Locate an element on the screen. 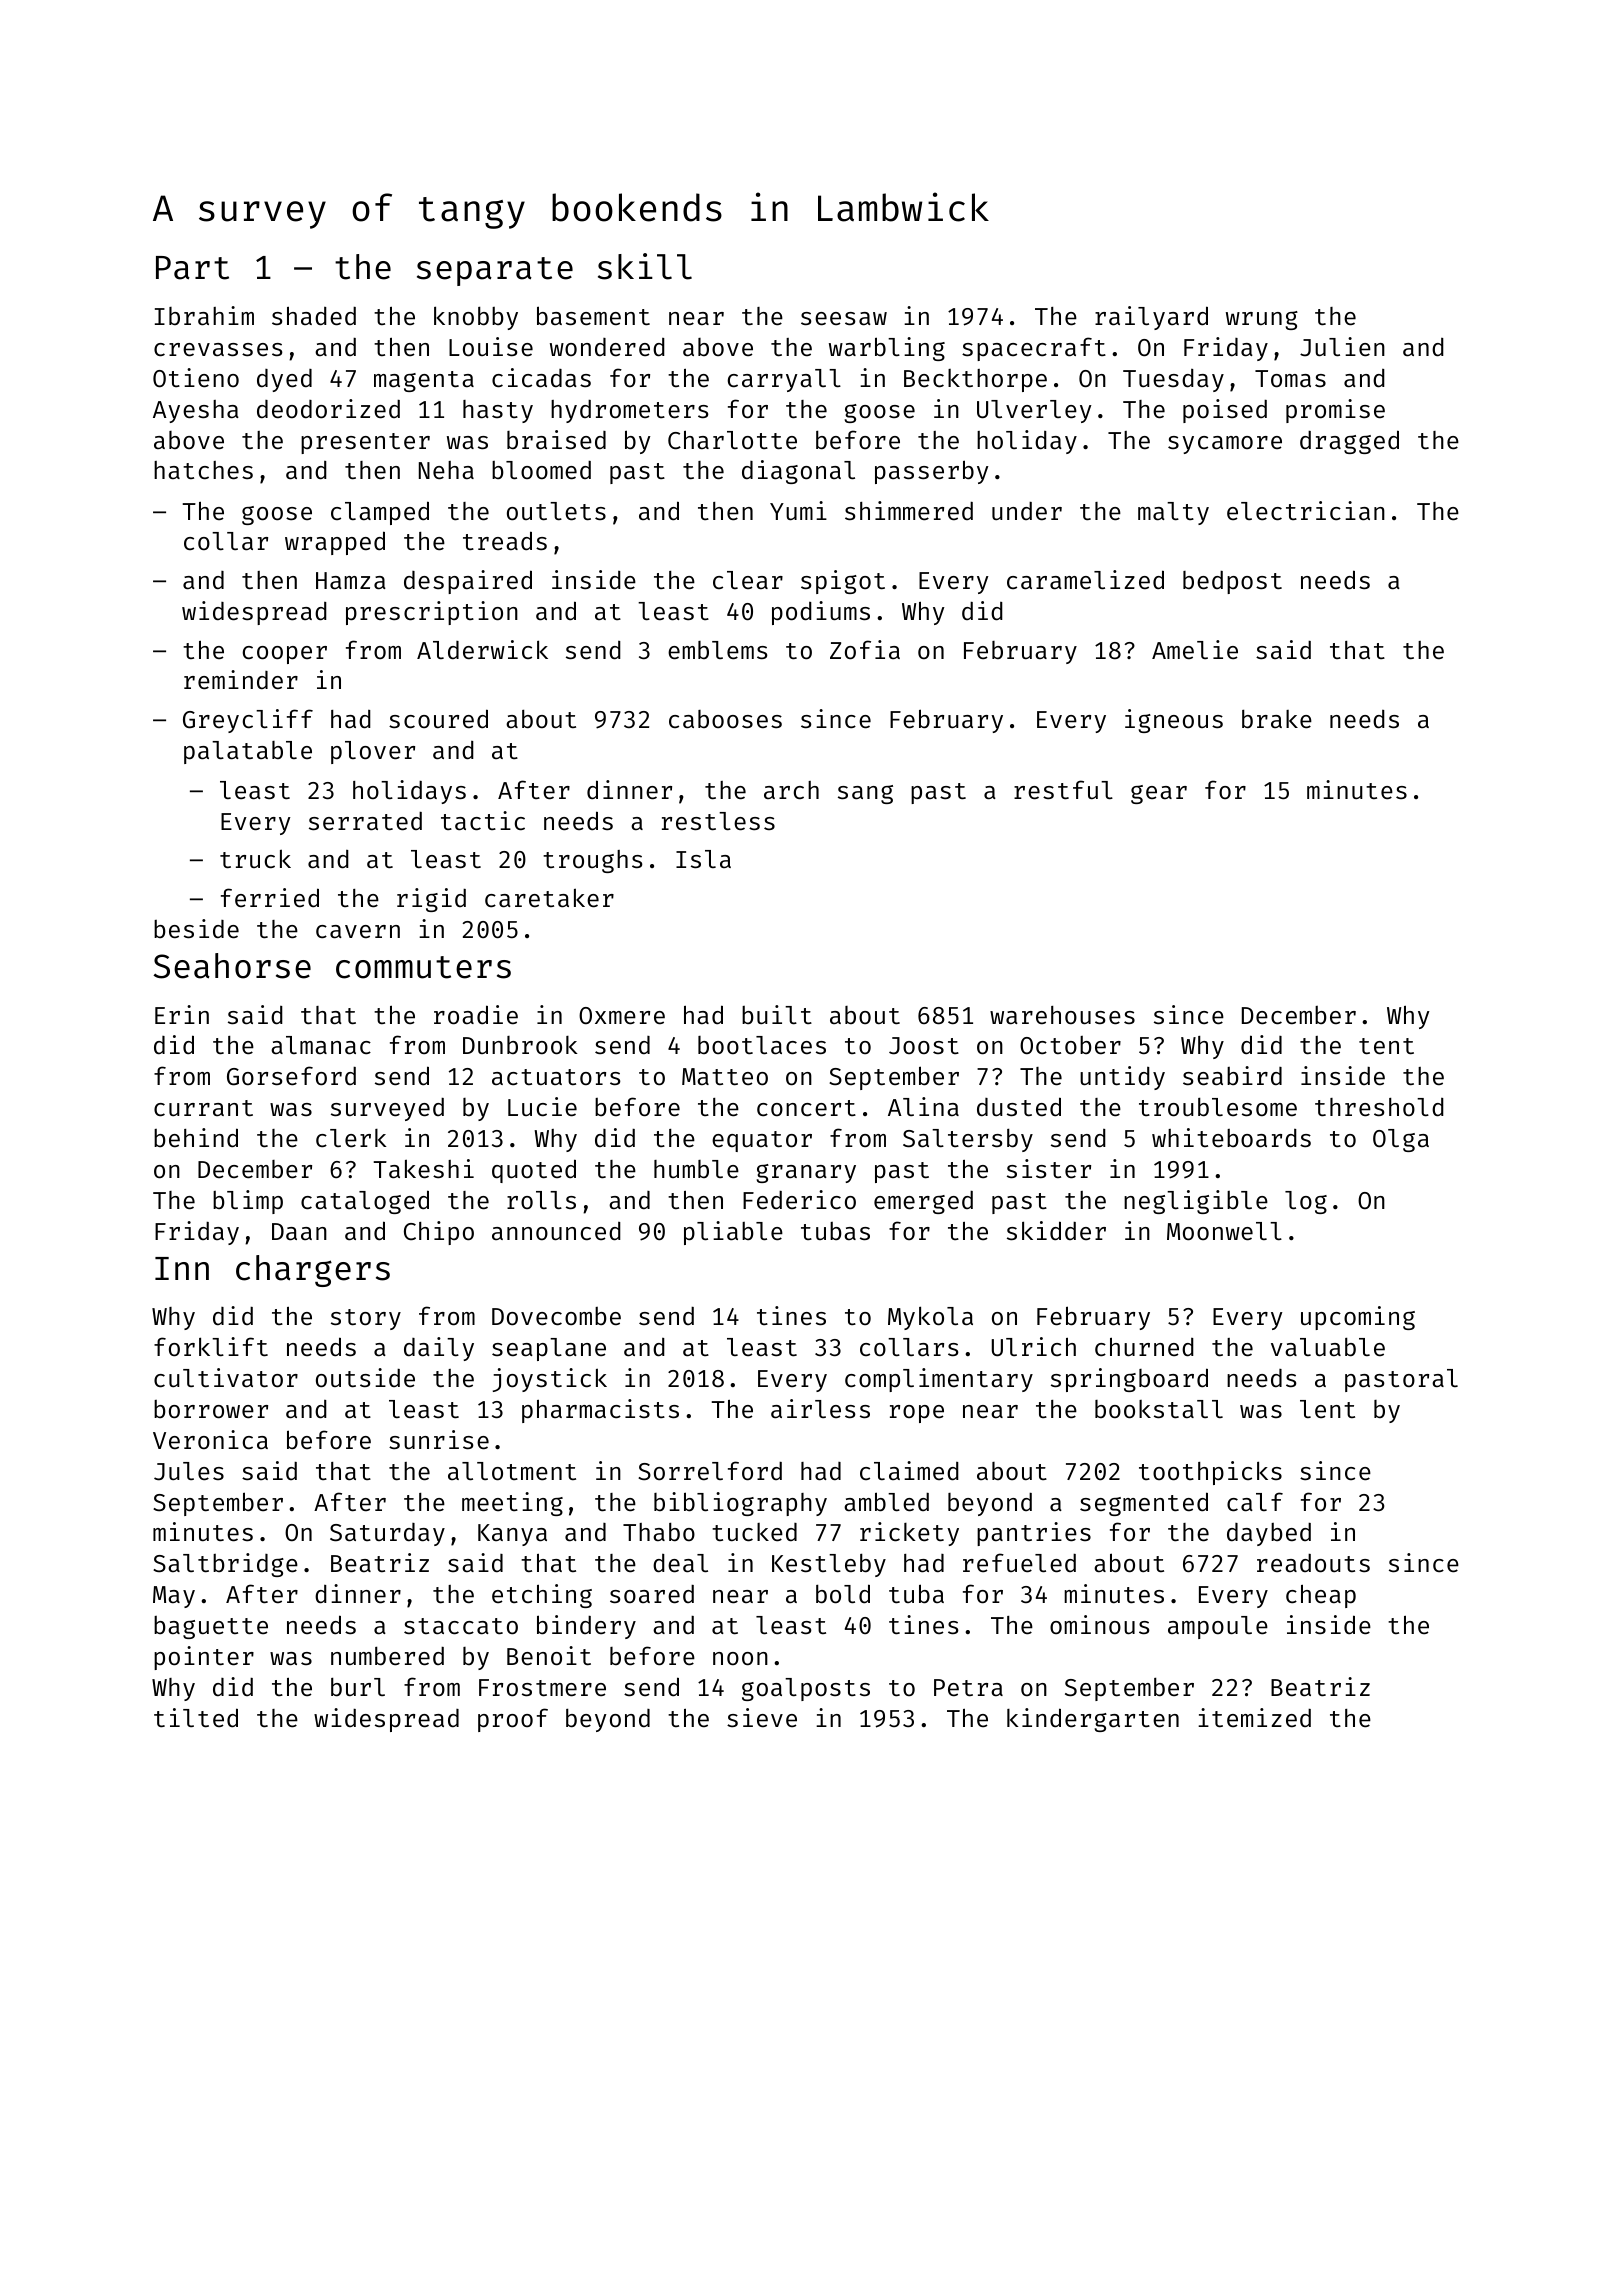 Image resolution: width=1620 pixels, height=2292 pixels. Lucie is located at coordinates (542, 1107).
